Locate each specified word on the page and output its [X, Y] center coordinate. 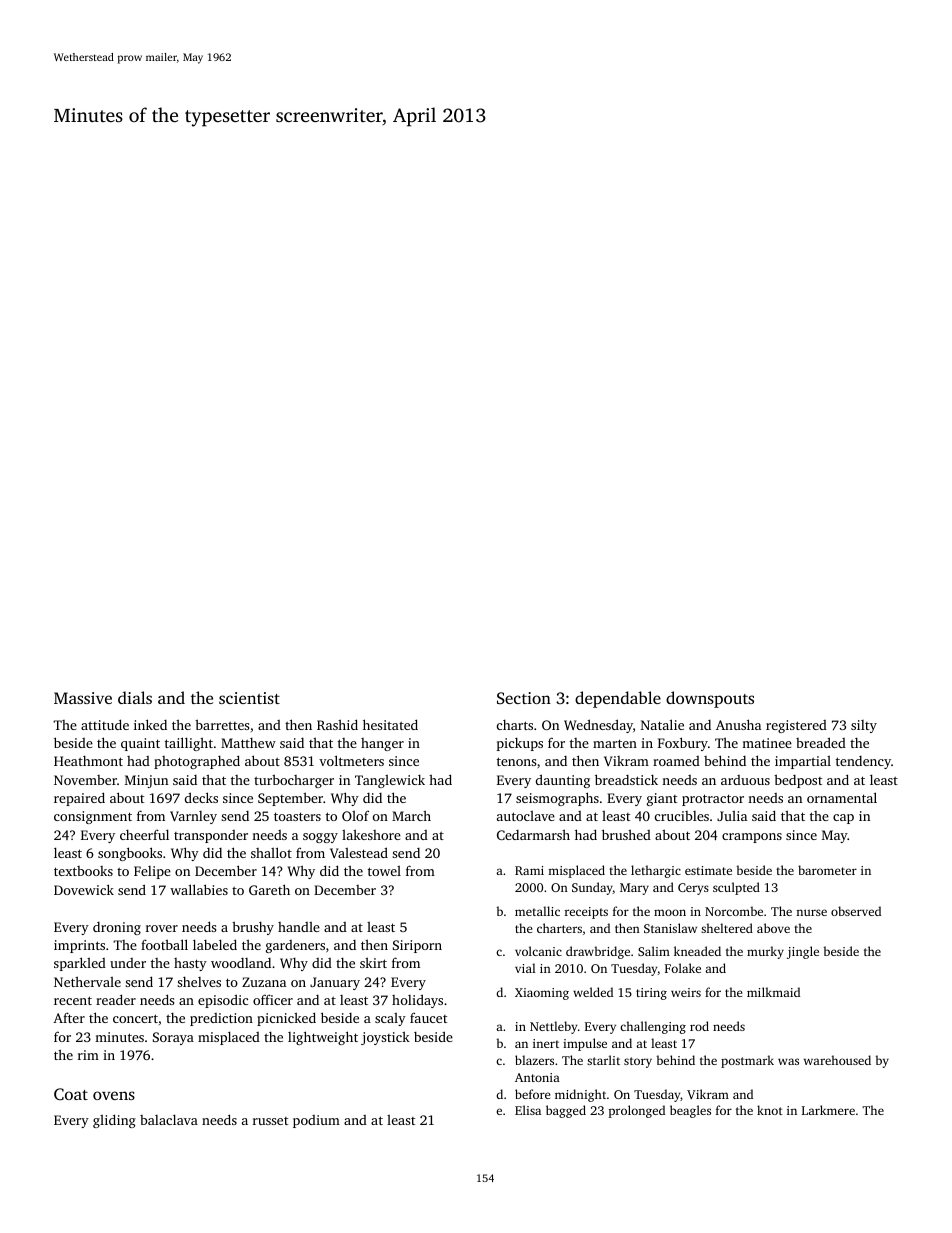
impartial [803, 762]
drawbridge [598, 952]
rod [699, 1026]
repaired [79, 799]
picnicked [286, 1019]
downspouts [710, 699]
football [164, 944]
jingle [803, 952]
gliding [114, 1121]
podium [316, 1121]
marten [615, 743]
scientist [249, 698]
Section [524, 698]
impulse [585, 1044]
